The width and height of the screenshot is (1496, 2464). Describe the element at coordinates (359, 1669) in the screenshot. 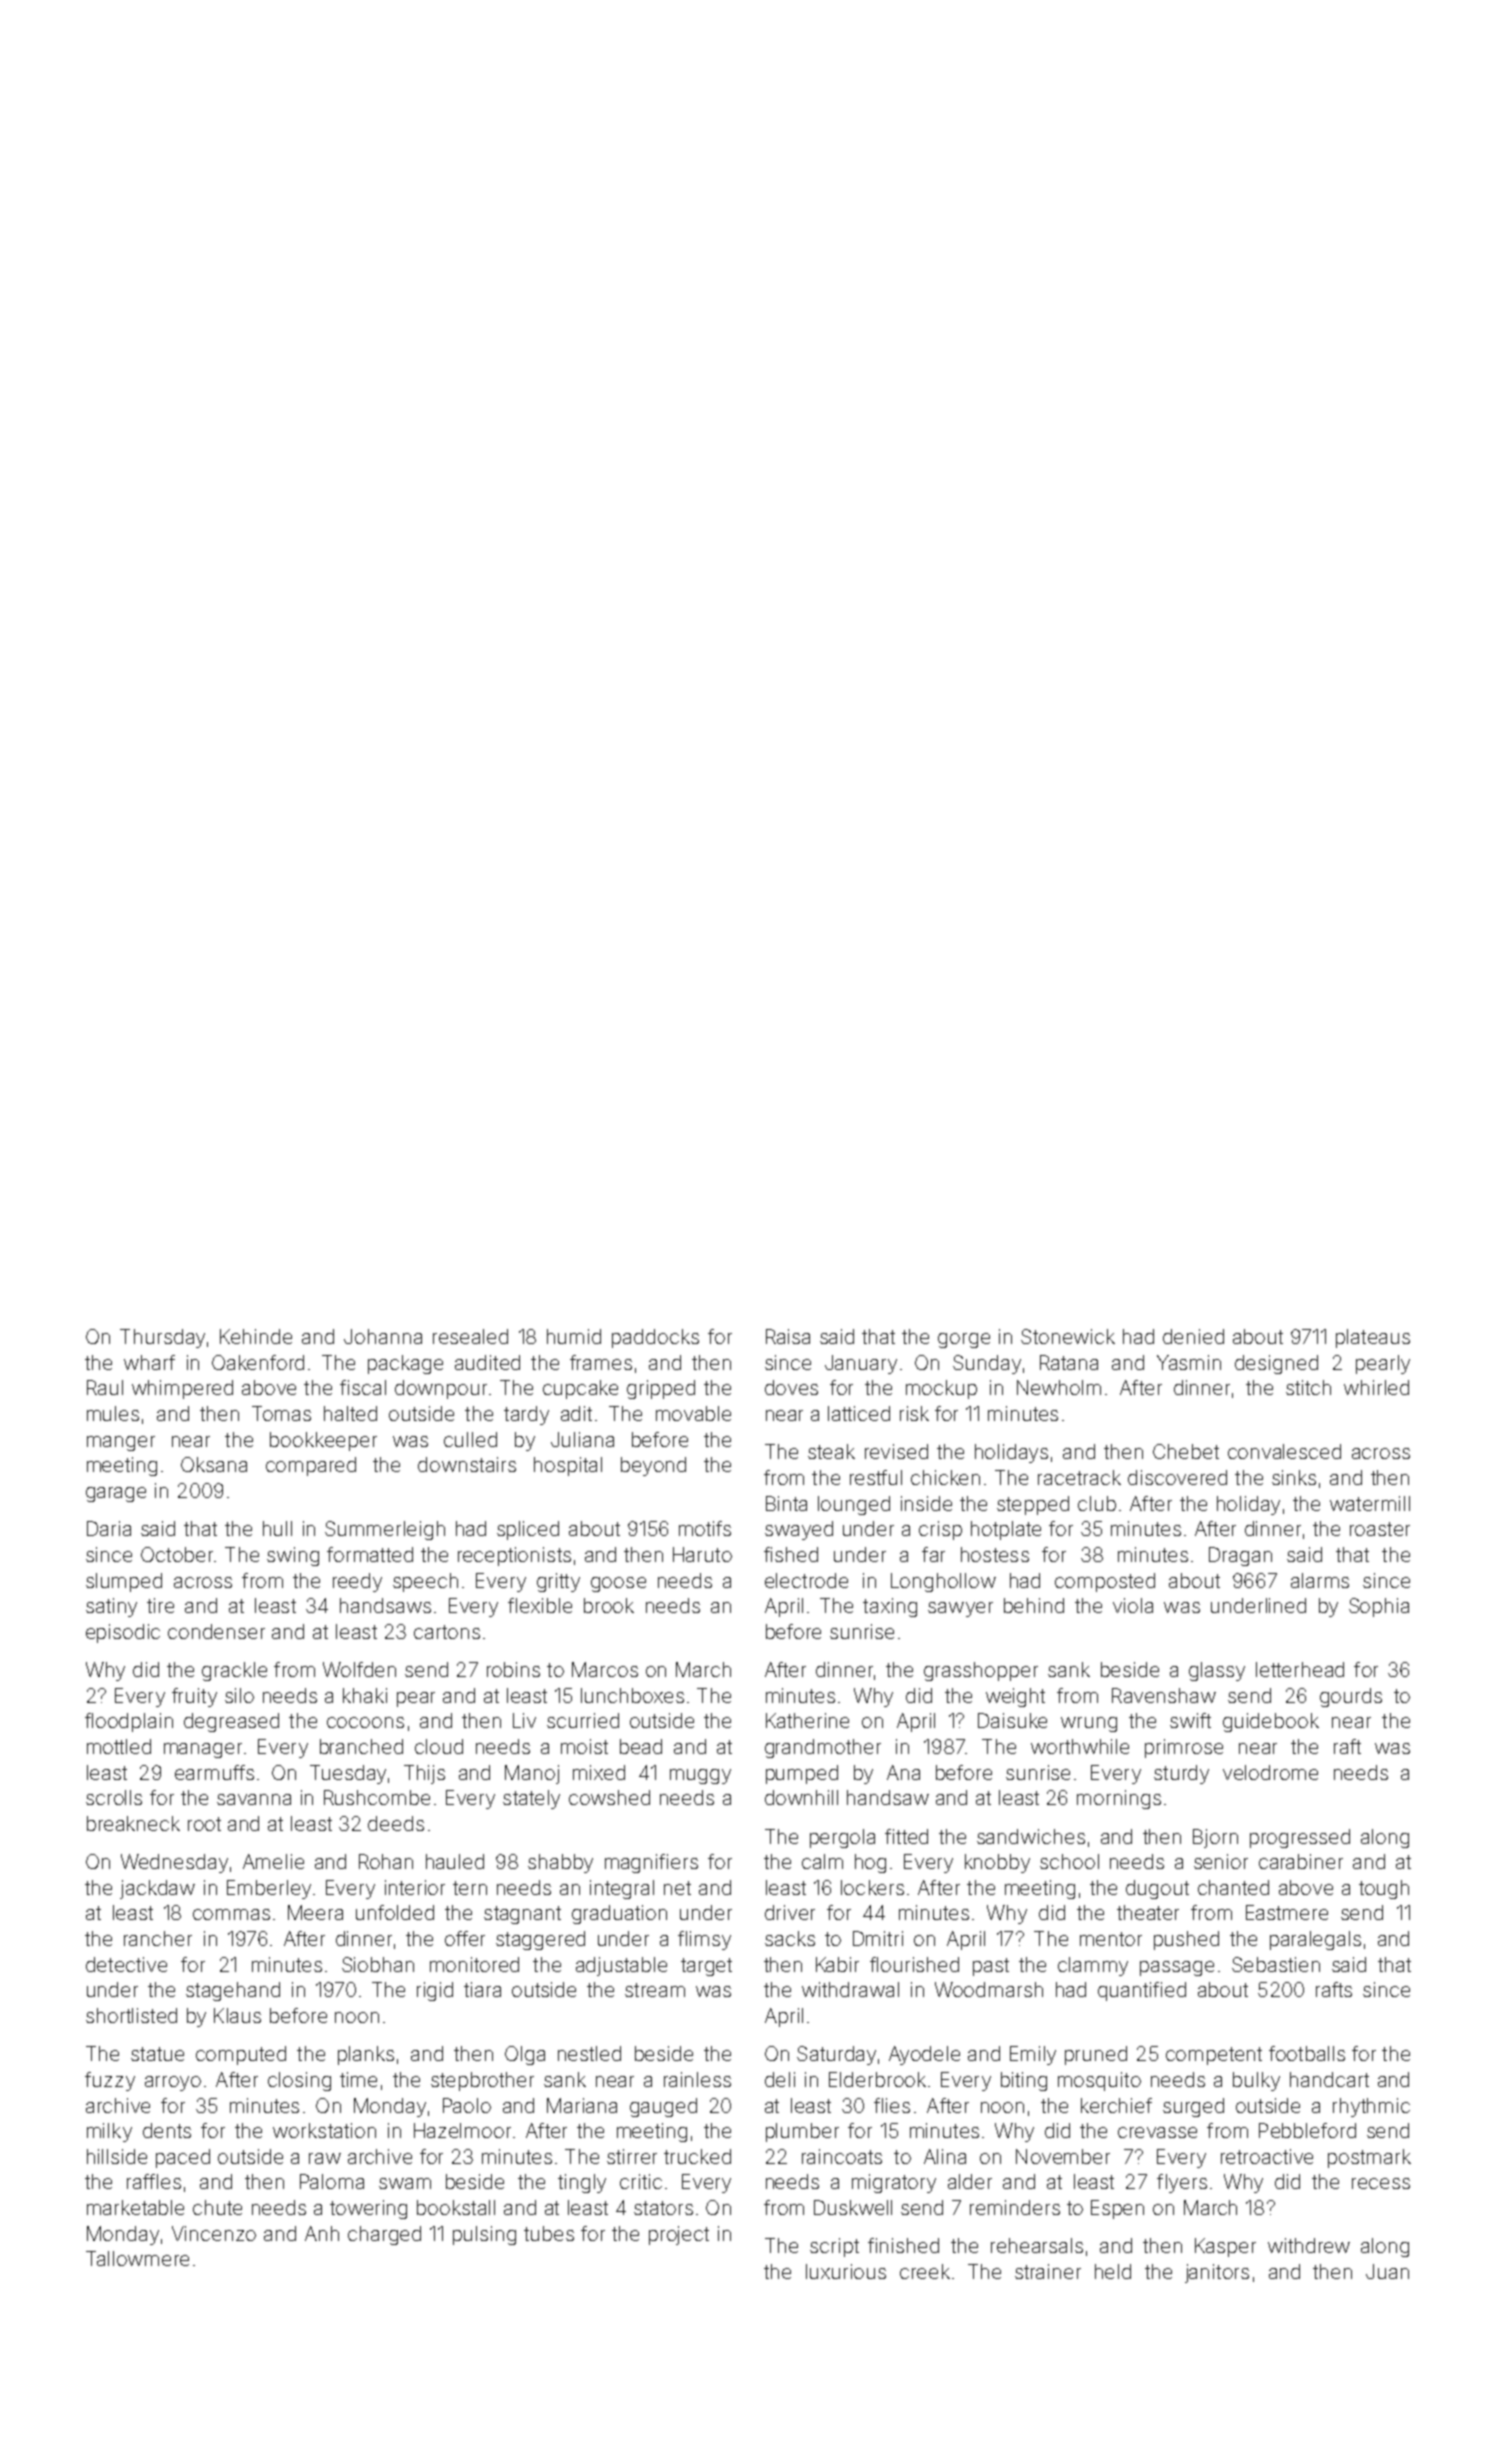

I see `Wolfden` at that location.
